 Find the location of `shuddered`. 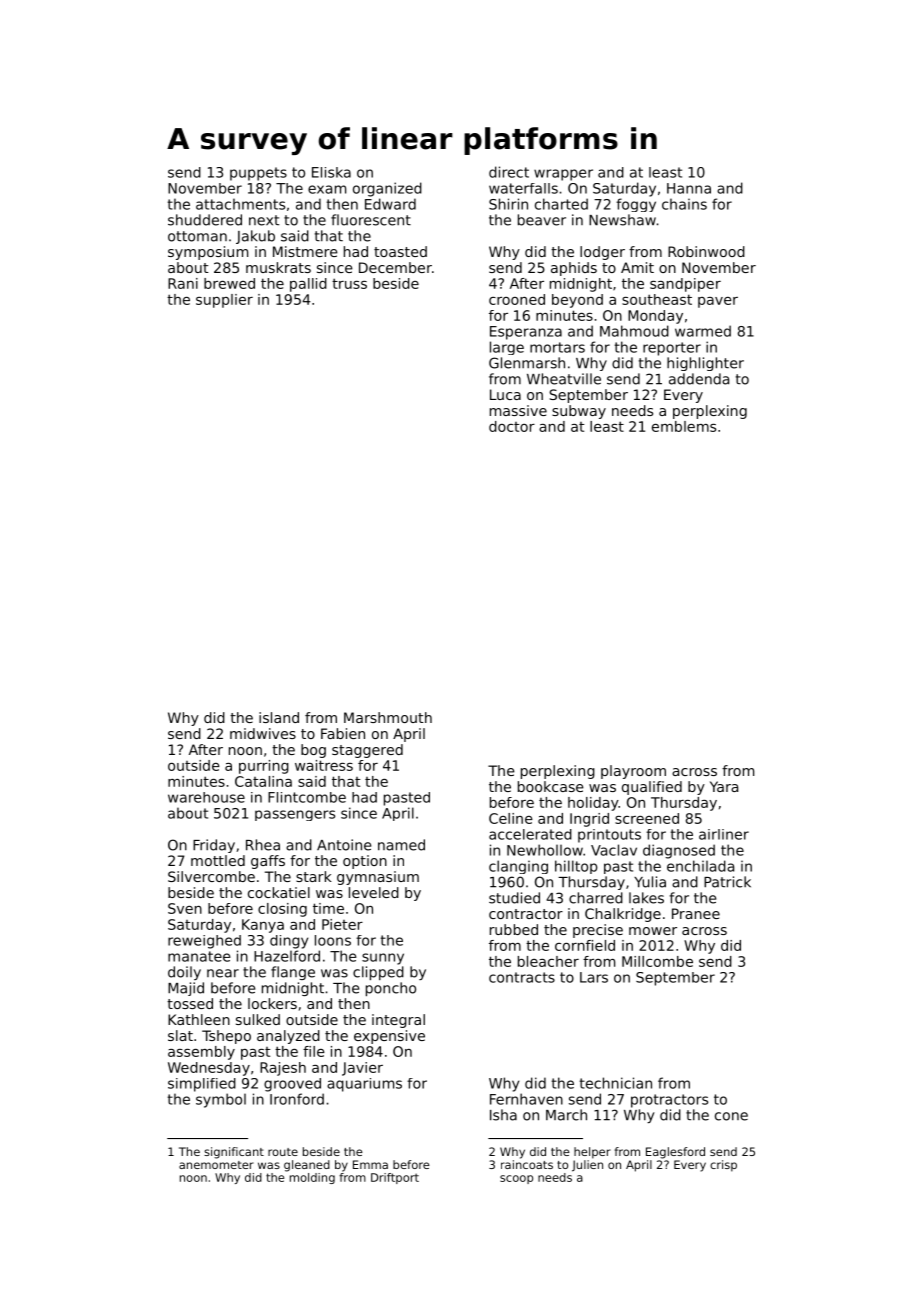

shuddered is located at coordinates (205, 220).
